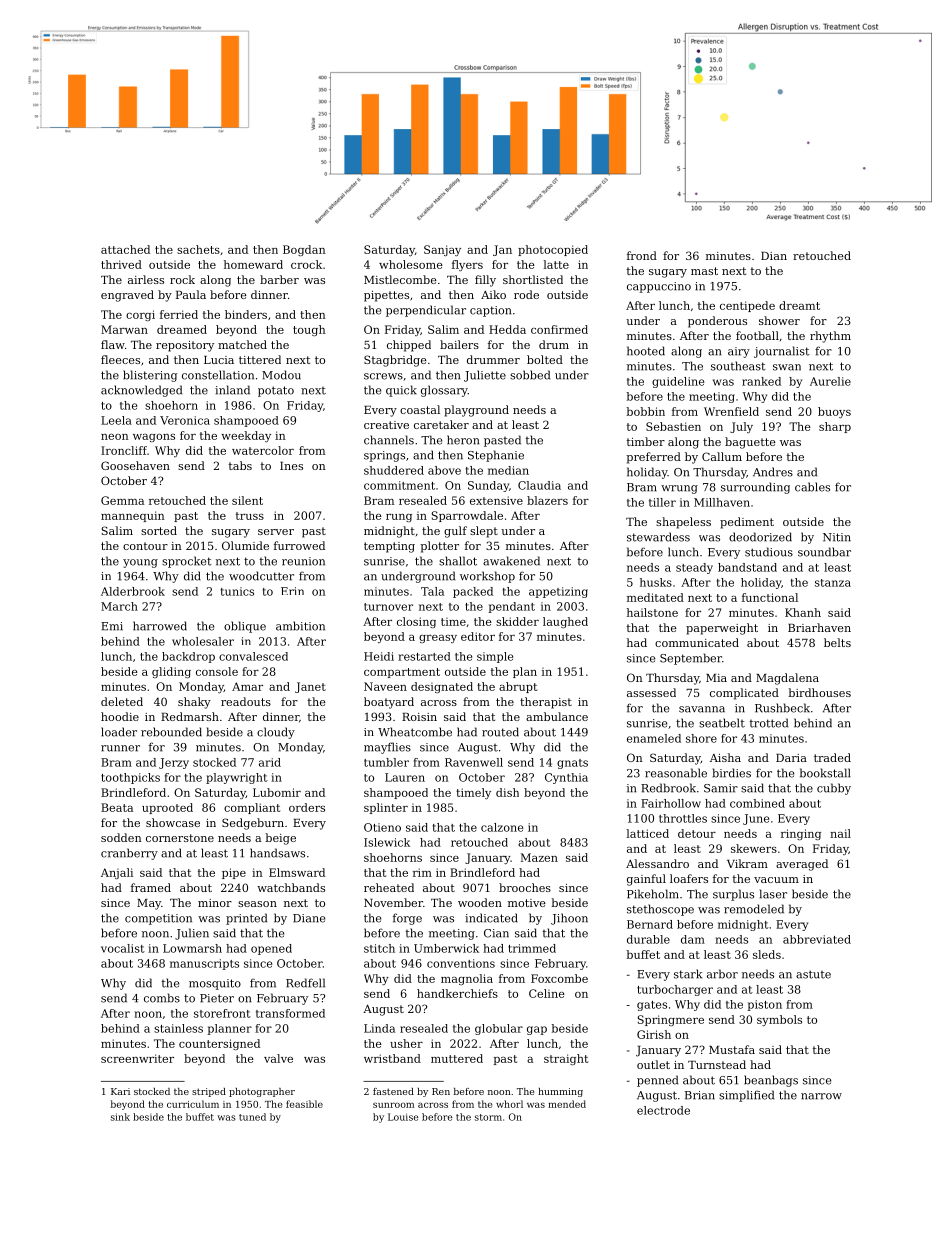 This document has height=1233, width=952. What do you see at coordinates (279, 279) in the document?
I see `barber` at bounding box center [279, 279].
